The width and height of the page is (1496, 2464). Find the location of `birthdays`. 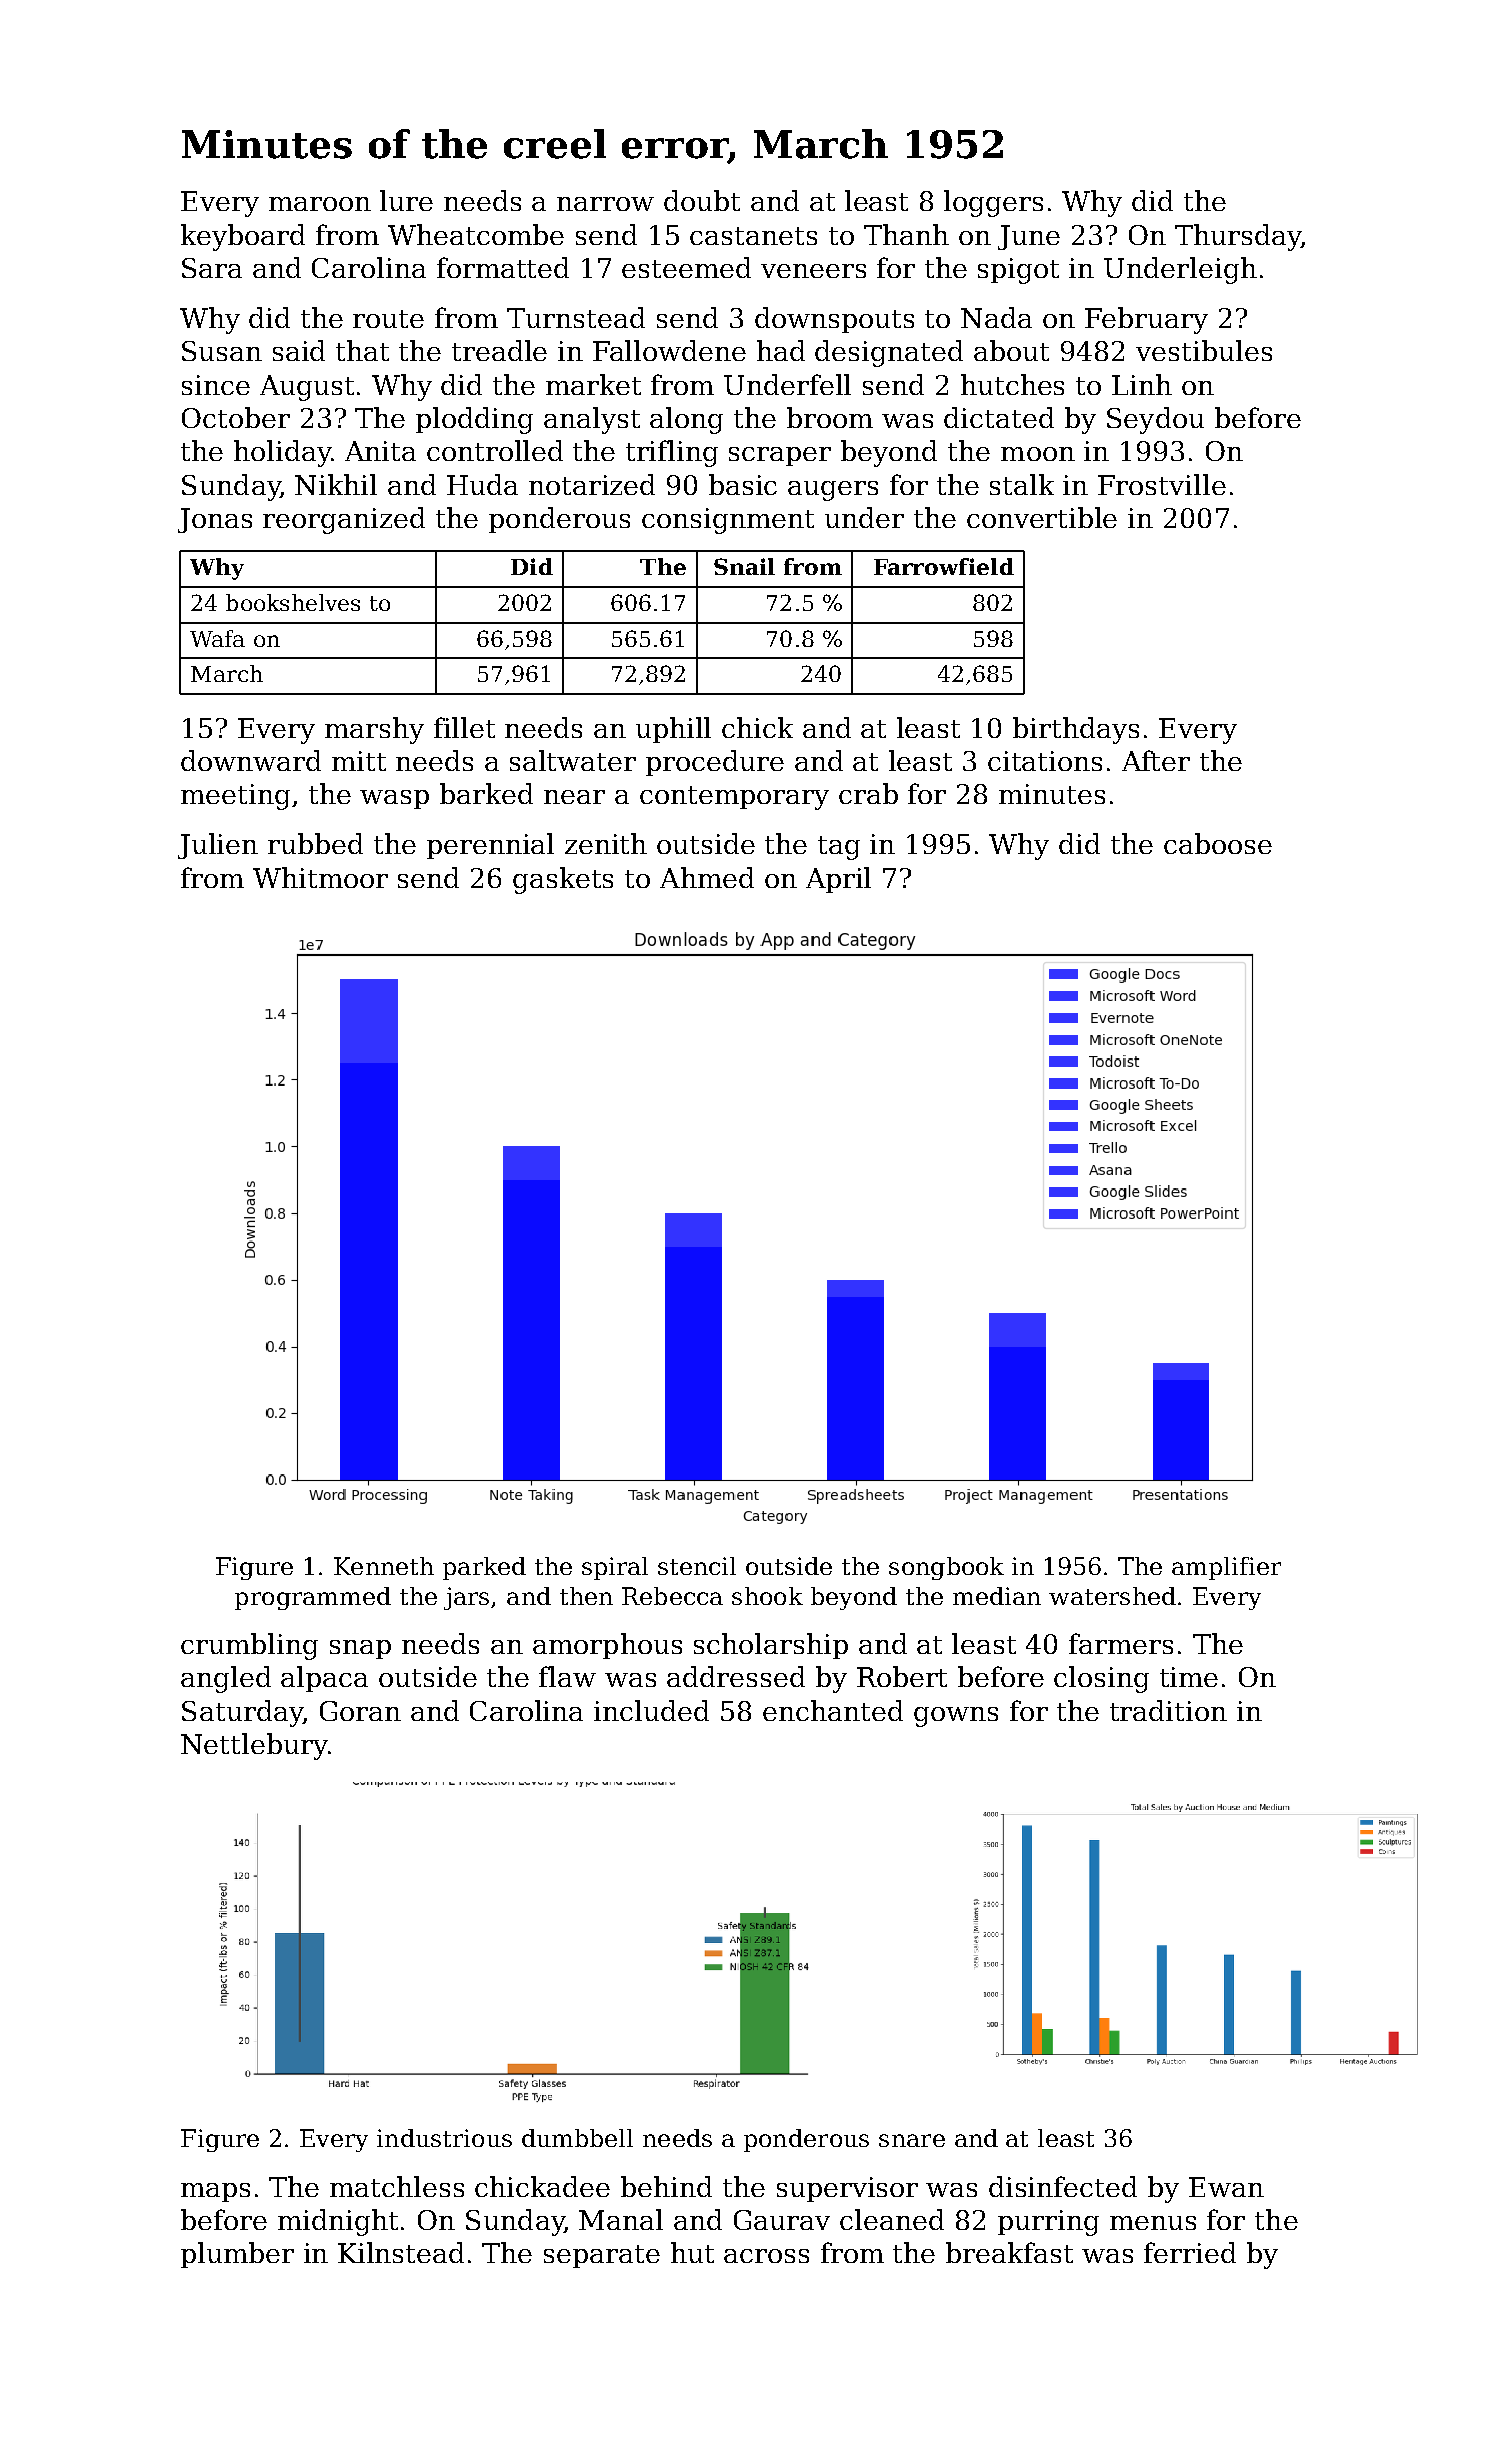

birthdays is located at coordinates (1076, 730).
